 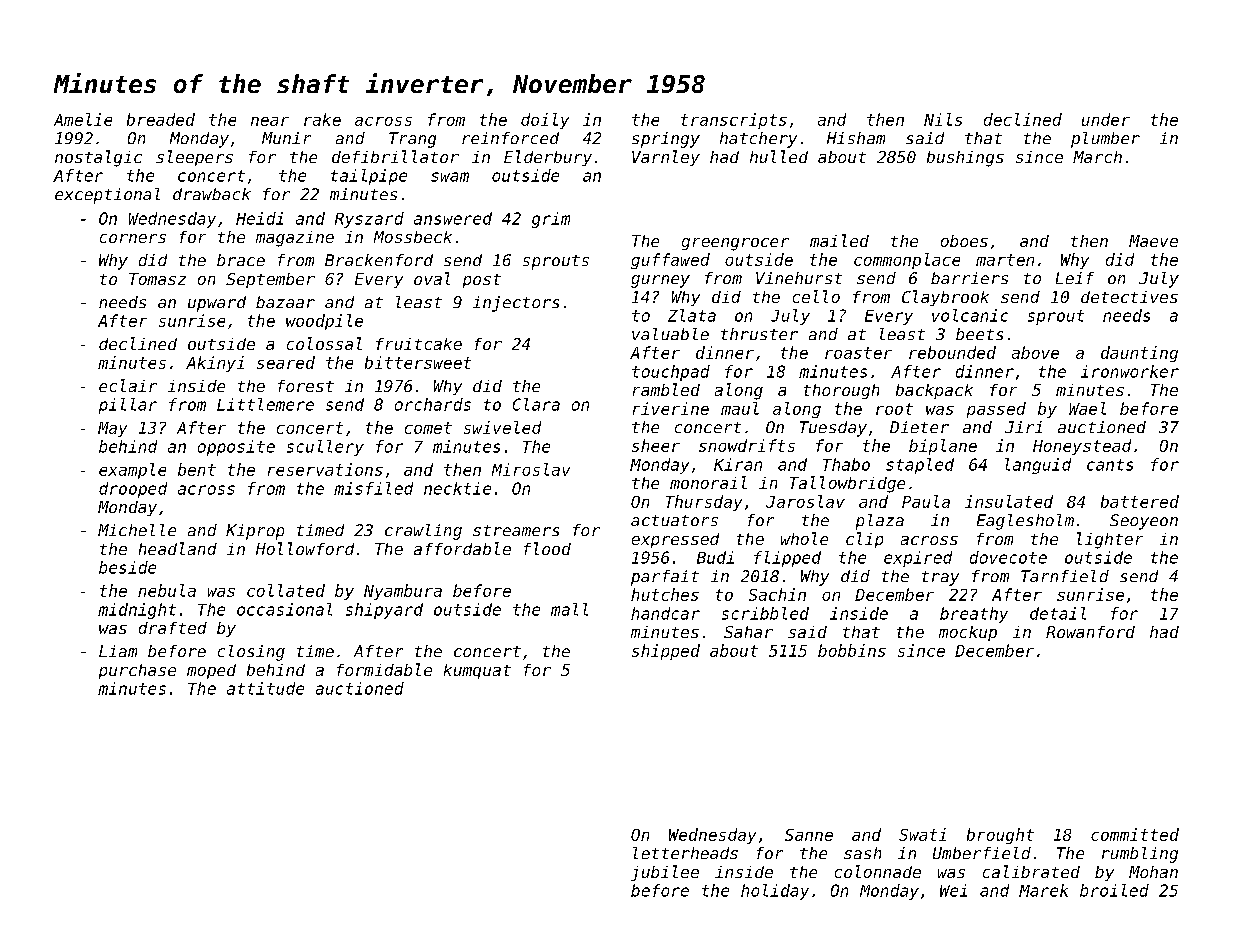 What do you see at coordinates (943, 119) in the screenshot?
I see `Nils` at bounding box center [943, 119].
